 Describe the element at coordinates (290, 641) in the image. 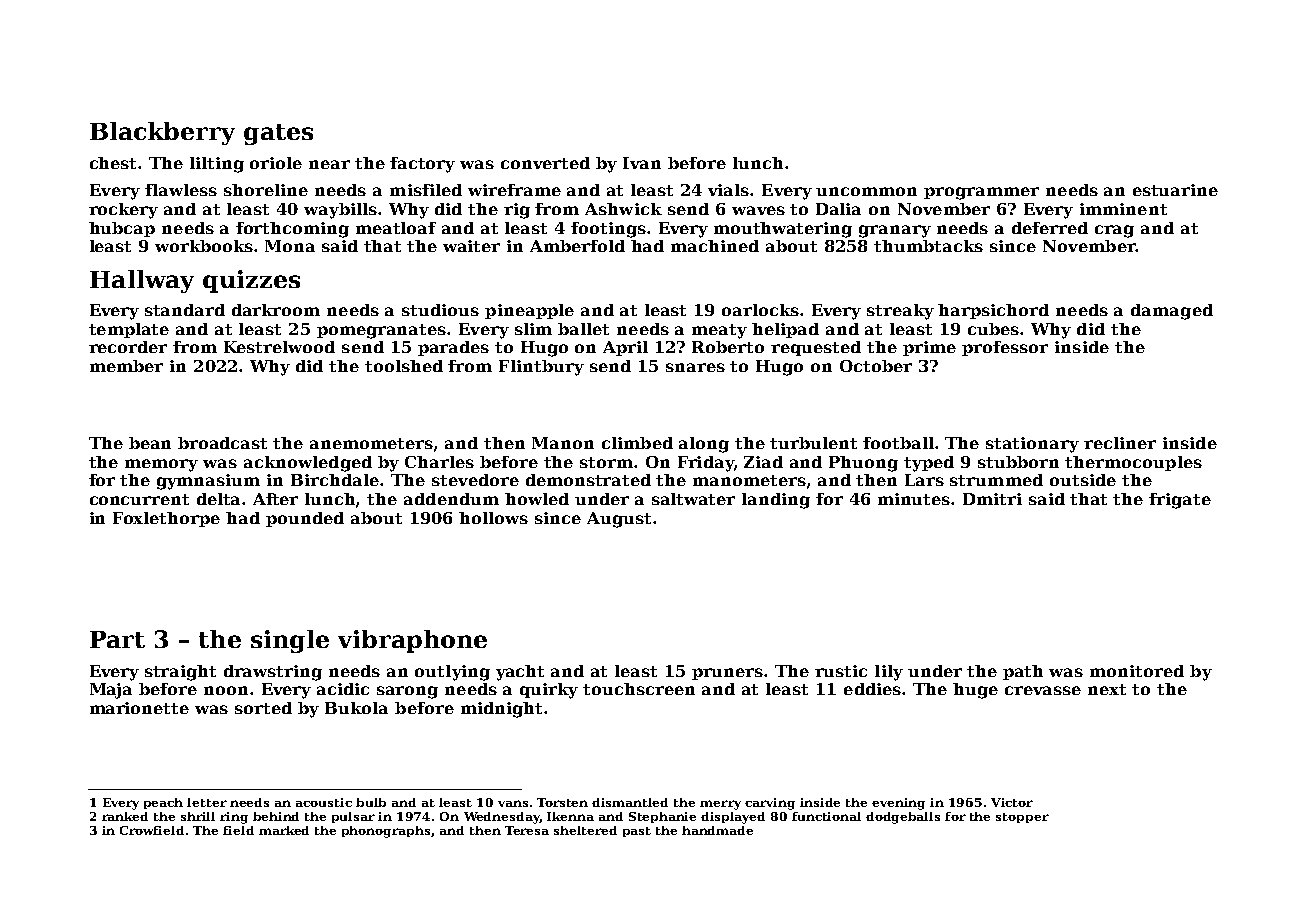

I see `single` at that location.
